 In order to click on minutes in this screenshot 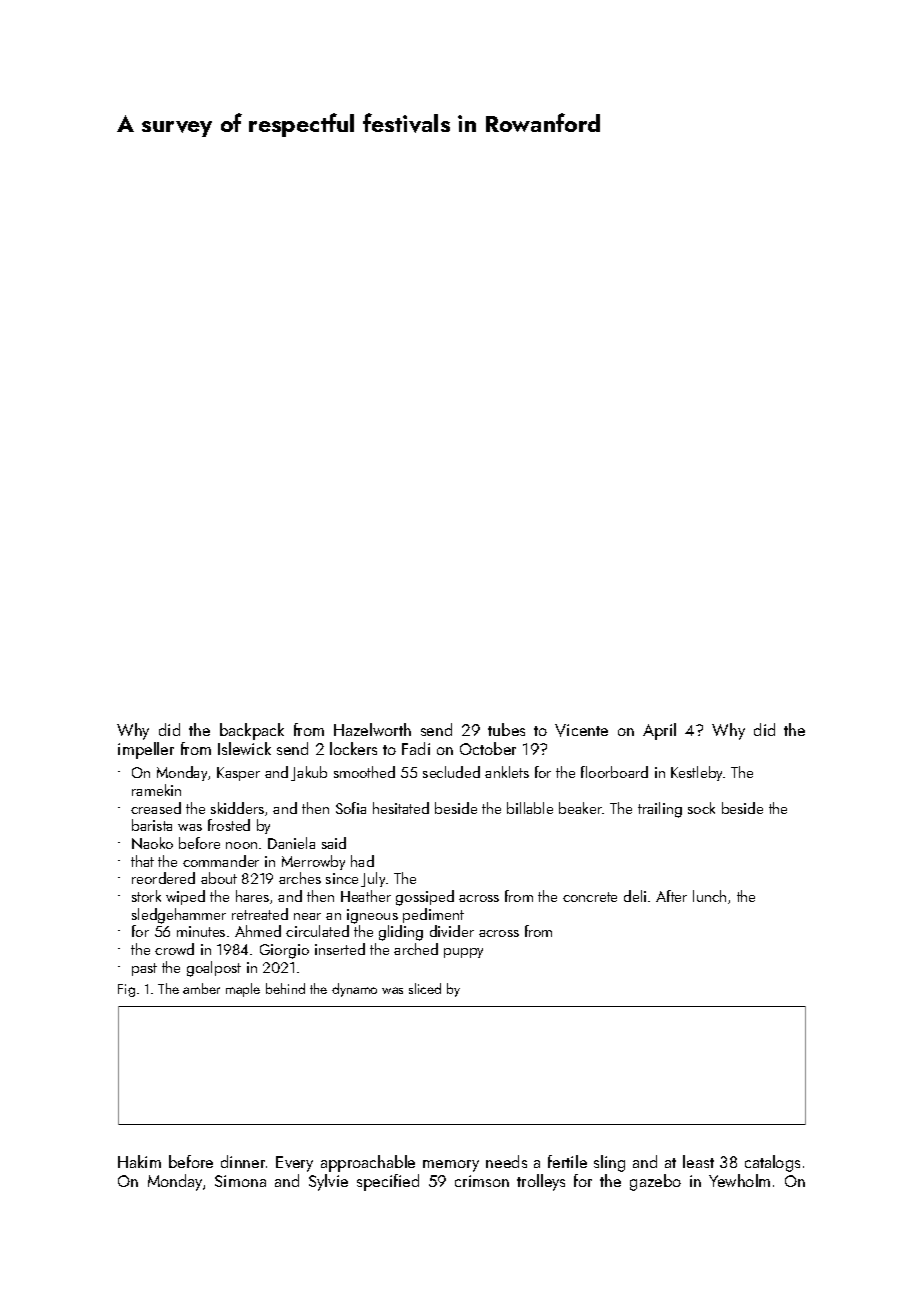, I will do `click(201, 931)`.
